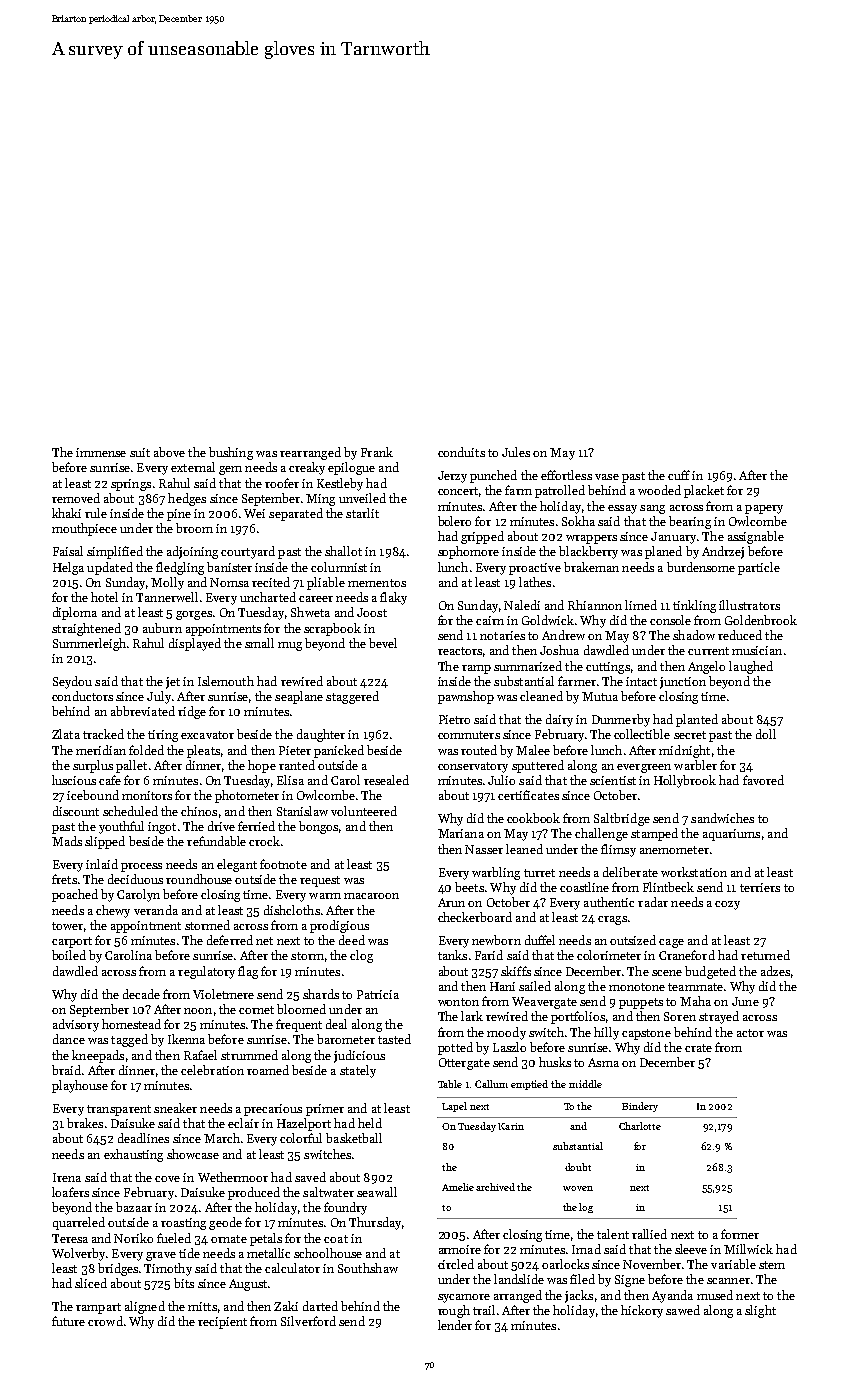 Image resolution: width=849 pixels, height=1400 pixels. Describe the element at coordinates (698, 1048) in the screenshot. I see `crate` at that location.
